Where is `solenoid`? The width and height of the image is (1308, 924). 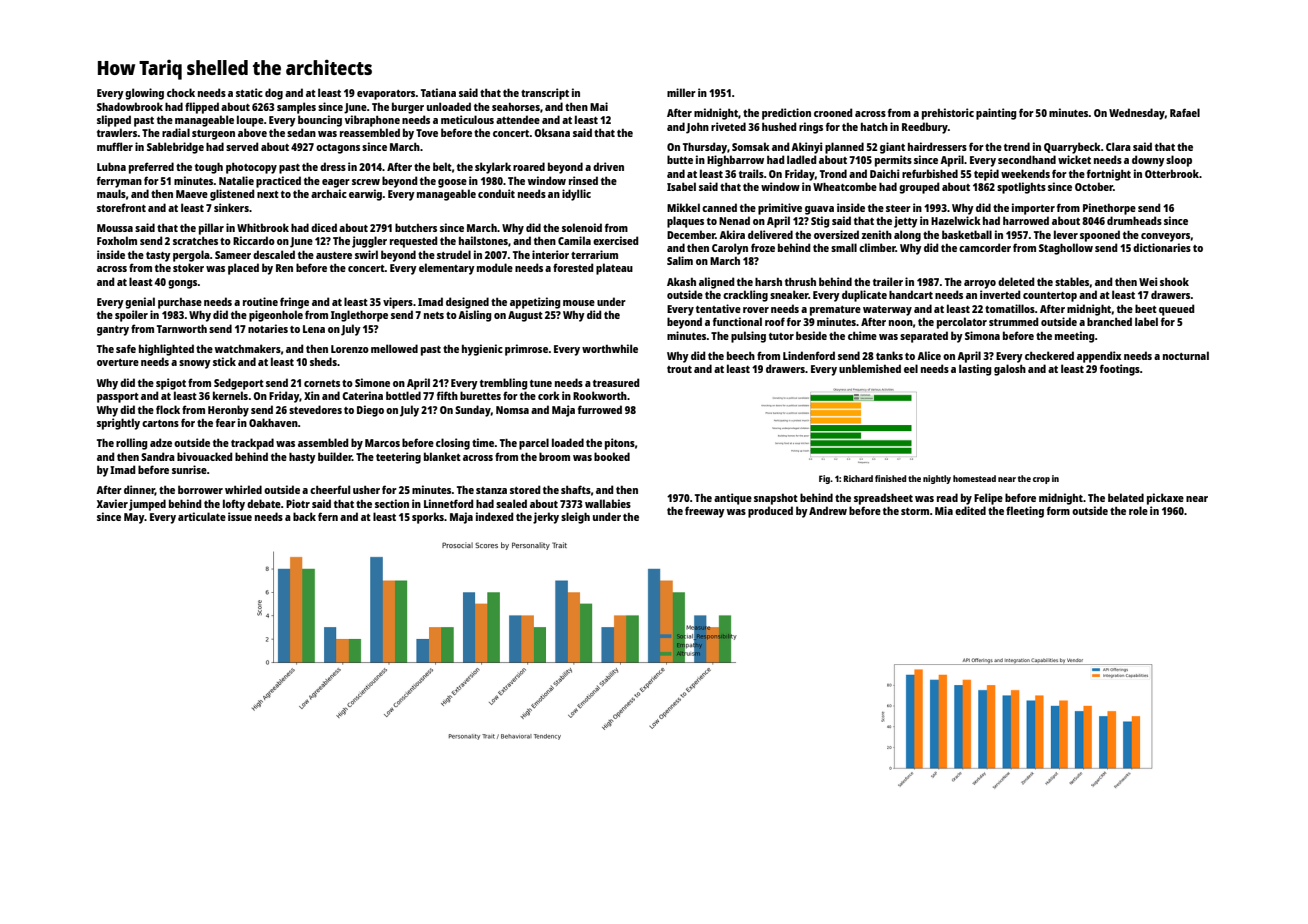
solenoid is located at coordinates (582, 227).
